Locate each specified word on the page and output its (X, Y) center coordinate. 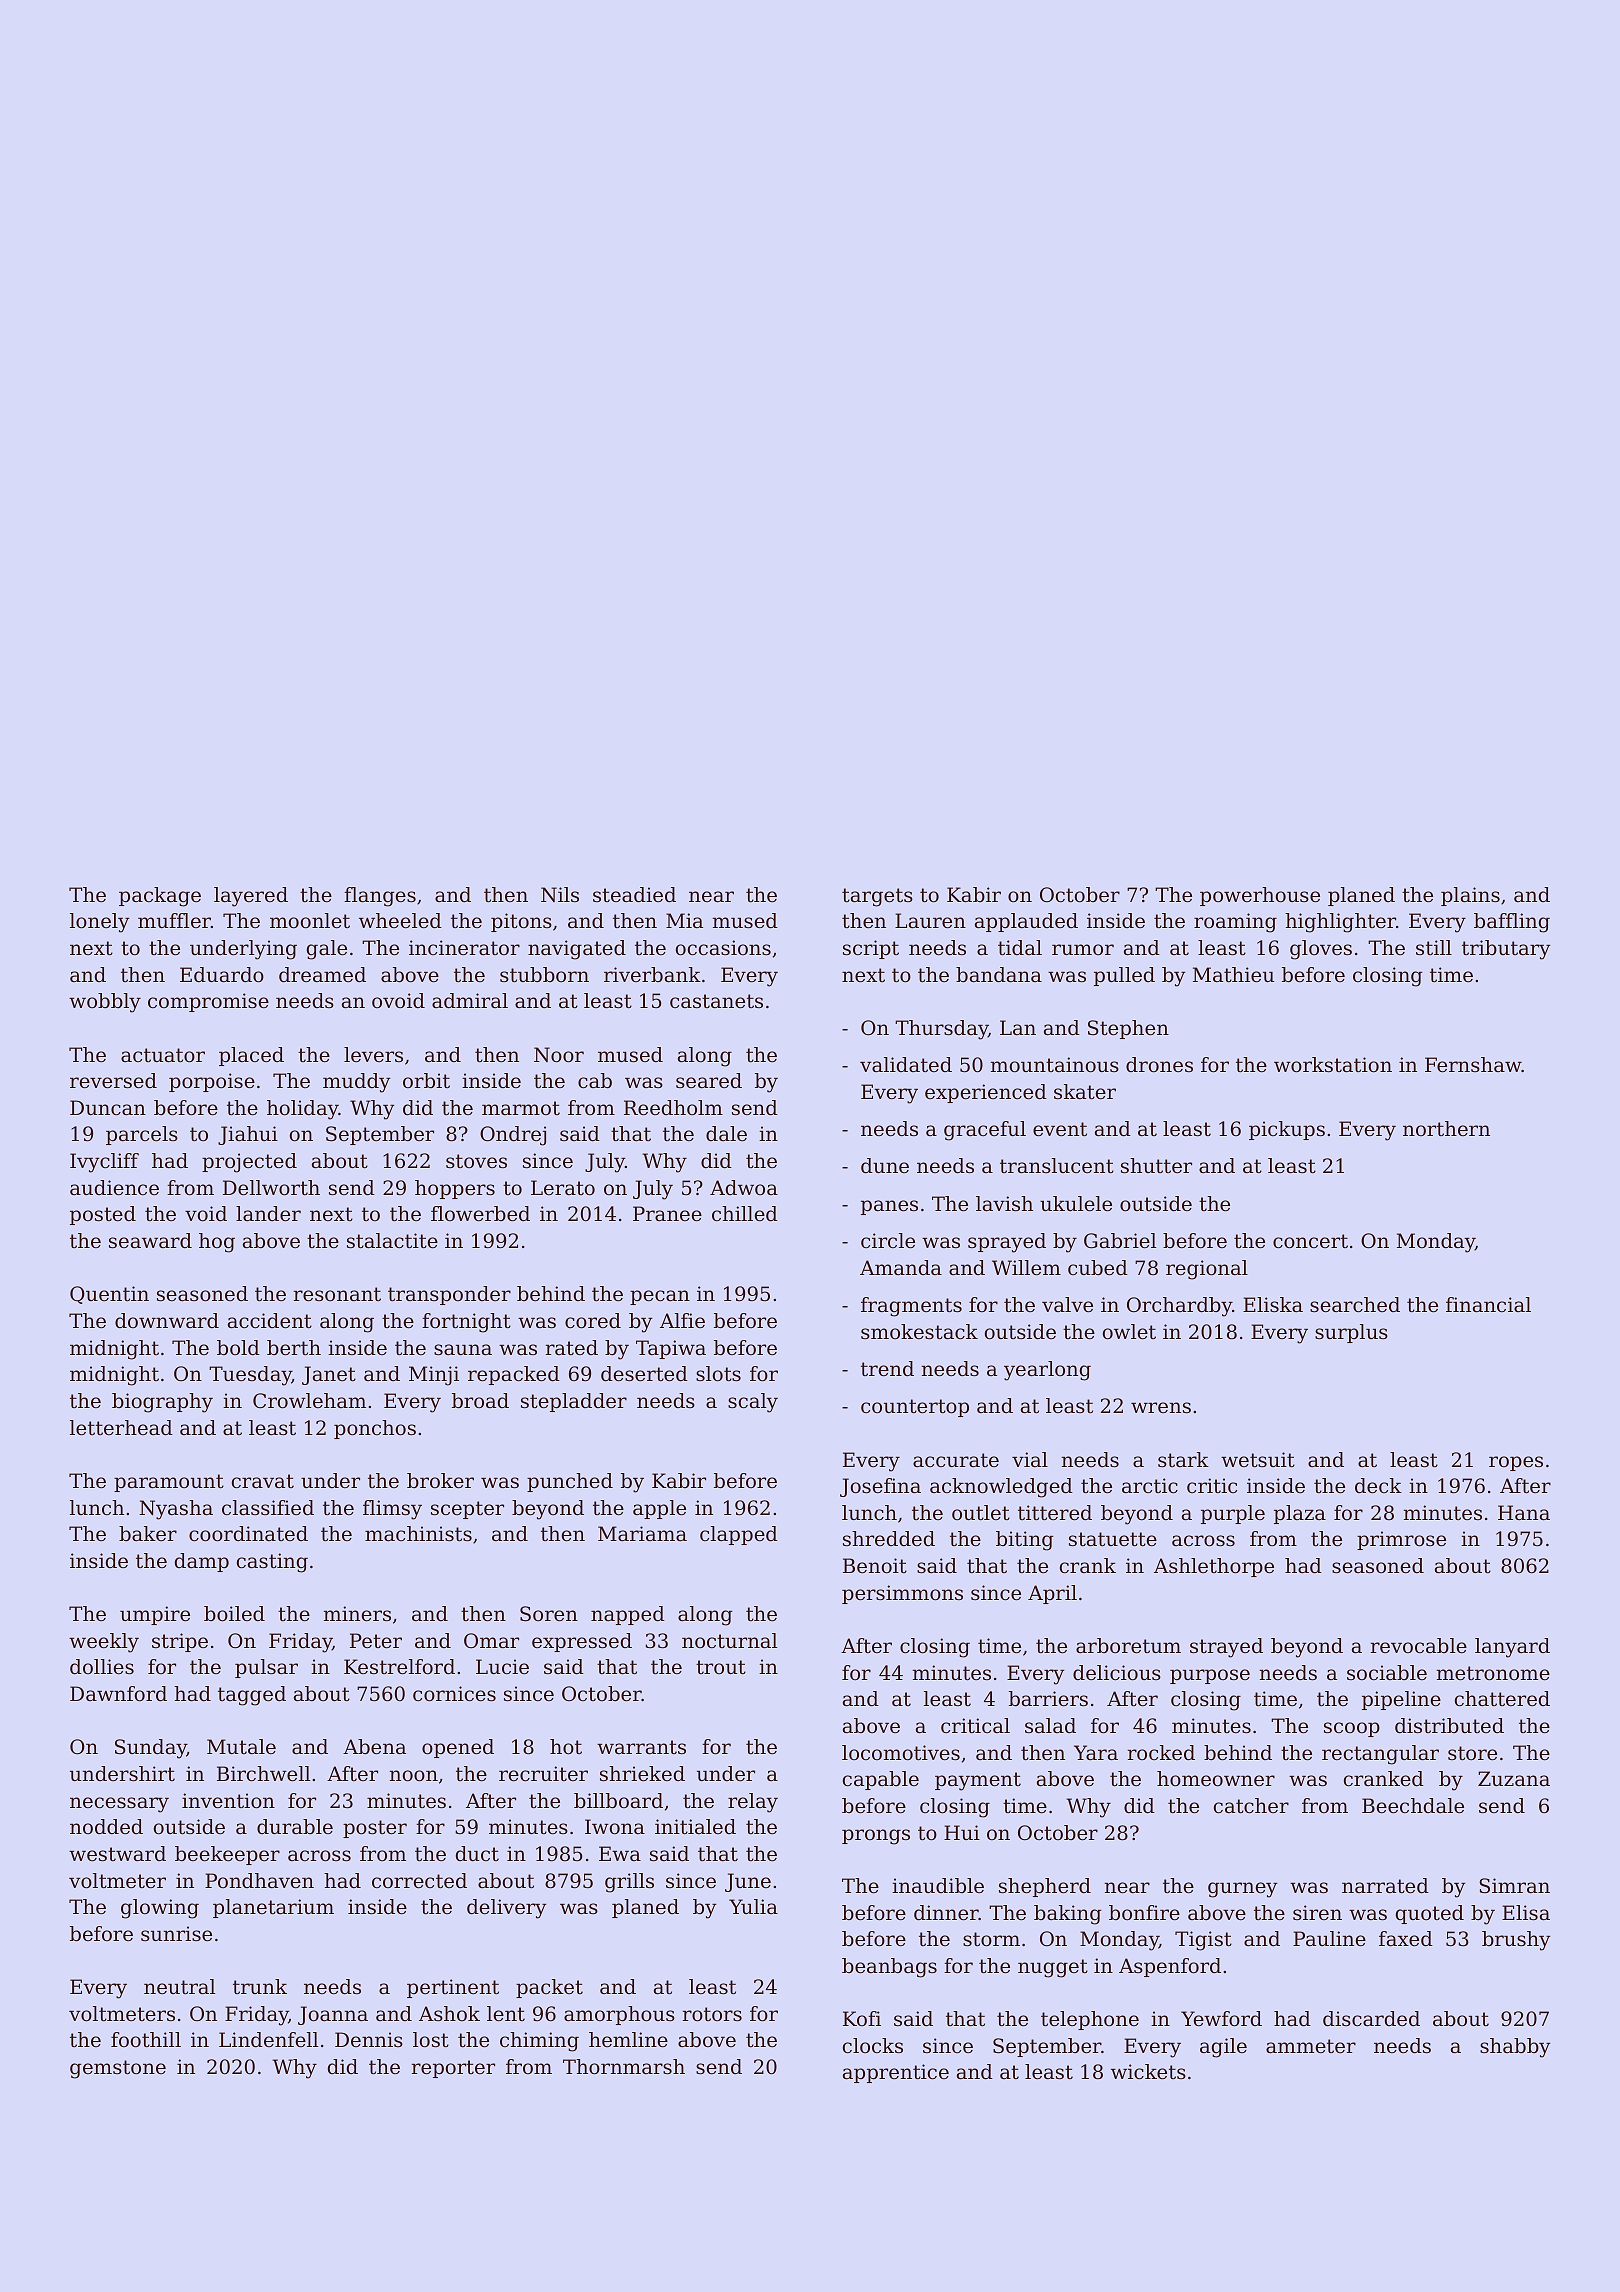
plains (1470, 896)
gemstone (118, 2069)
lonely (100, 923)
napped (628, 1615)
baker (148, 1534)
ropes (1516, 1463)
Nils (560, 894)
